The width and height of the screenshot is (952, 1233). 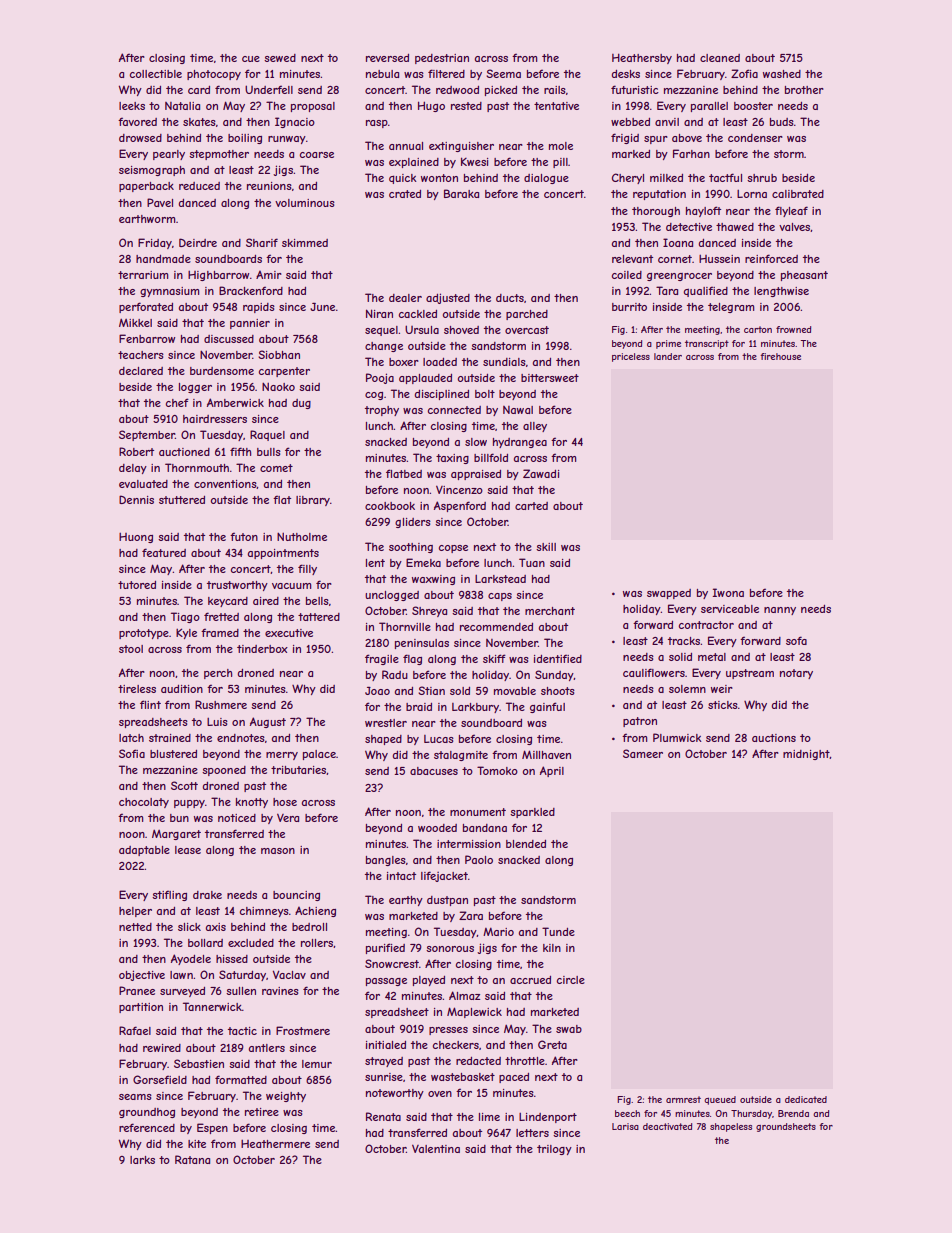 I want to click on lengthwise, so click(x=781, y=292).
